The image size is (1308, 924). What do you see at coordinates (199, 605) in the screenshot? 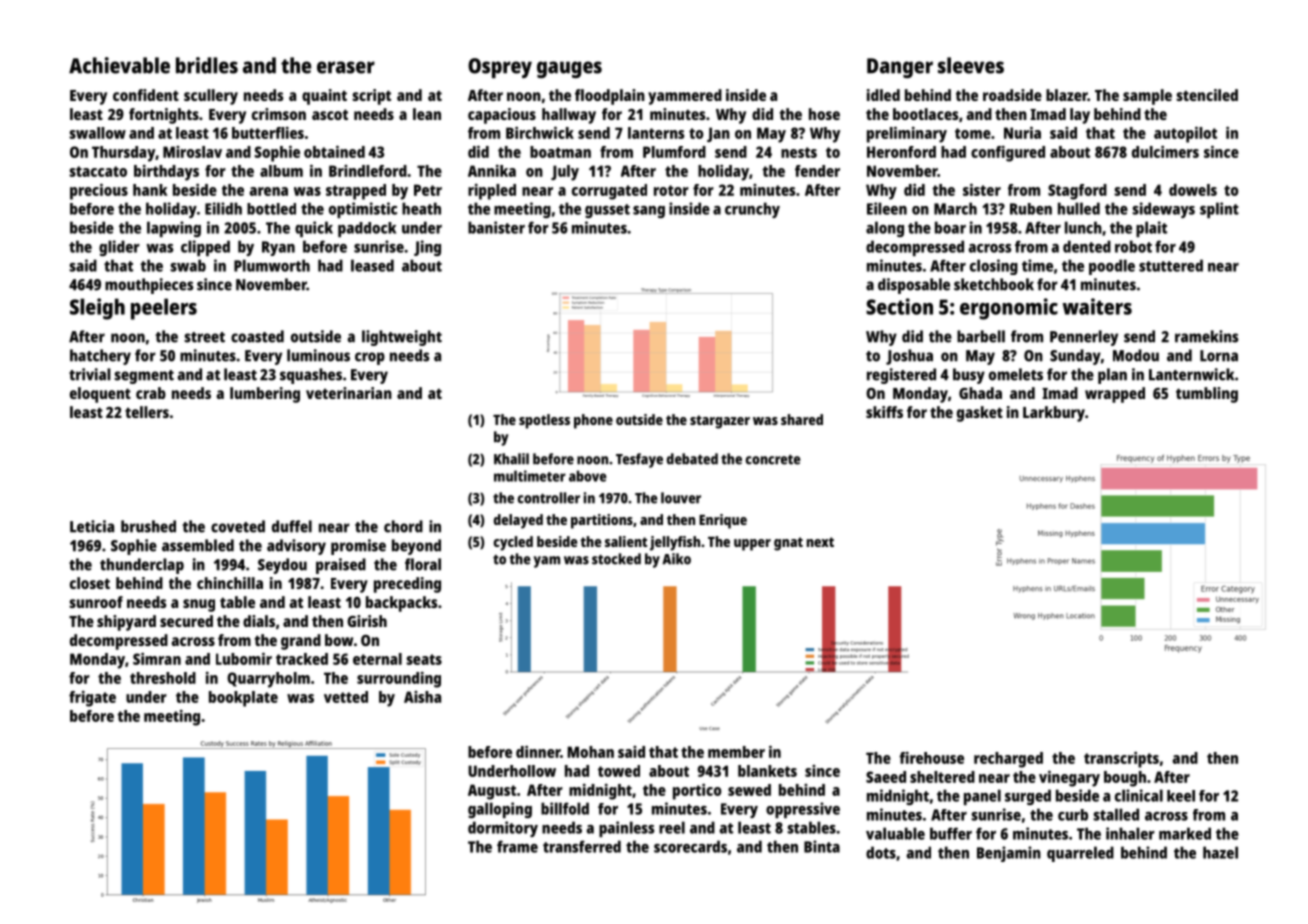
I see `snug` at bounding box center [199, 605].
